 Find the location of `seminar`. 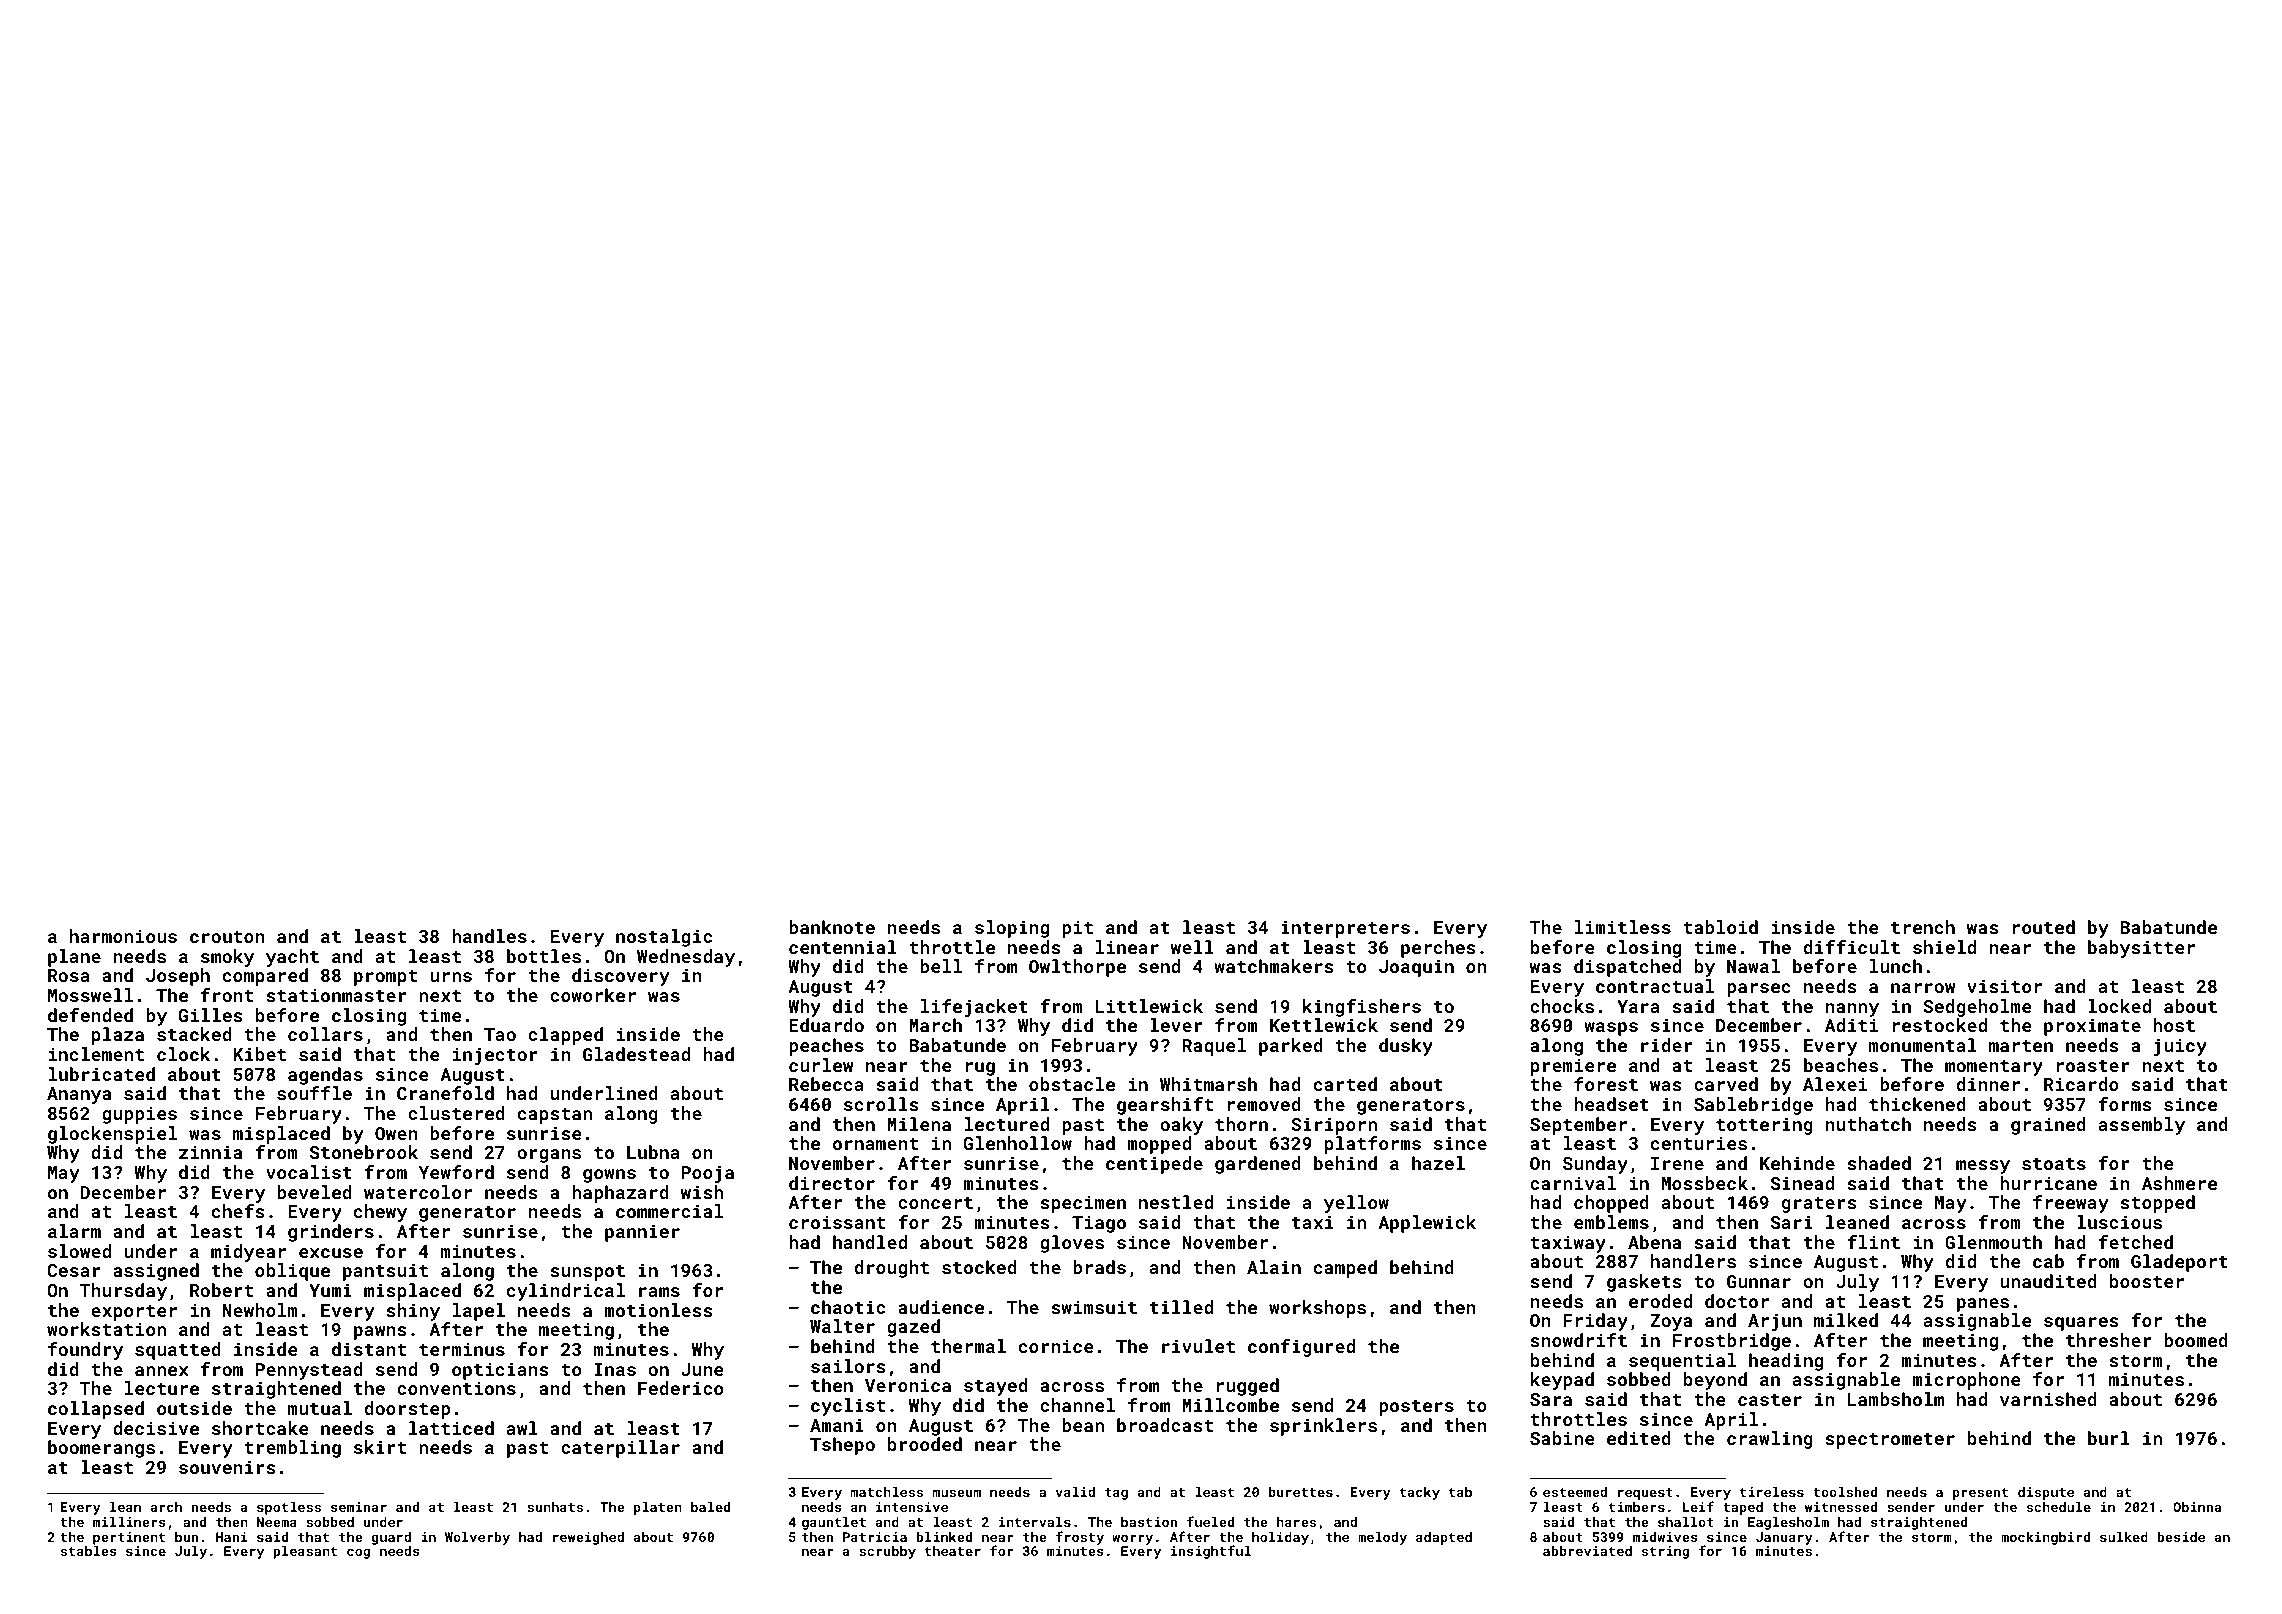

seminar is located at coordinates (359, 1507).
